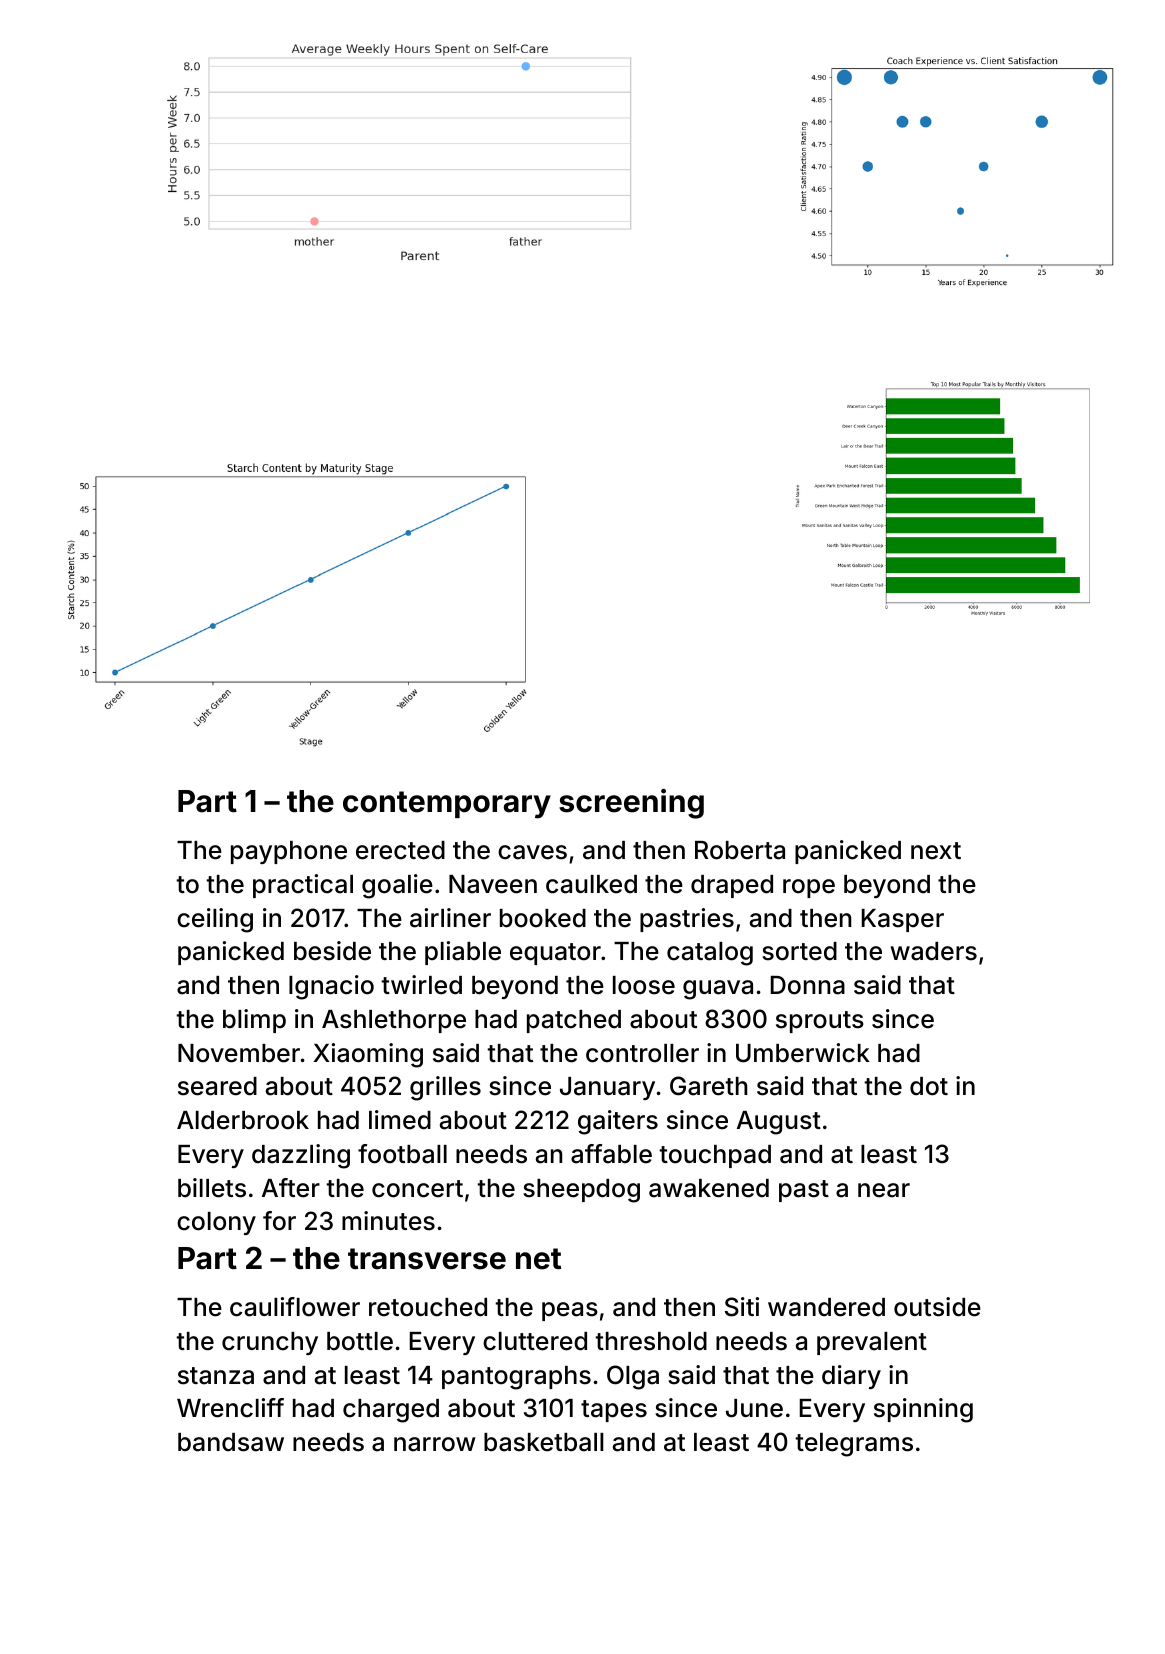  What do you see at coordinates (428, 1307) in the screenshot?
I see `retouched` at bounding box center [428, 1307].
